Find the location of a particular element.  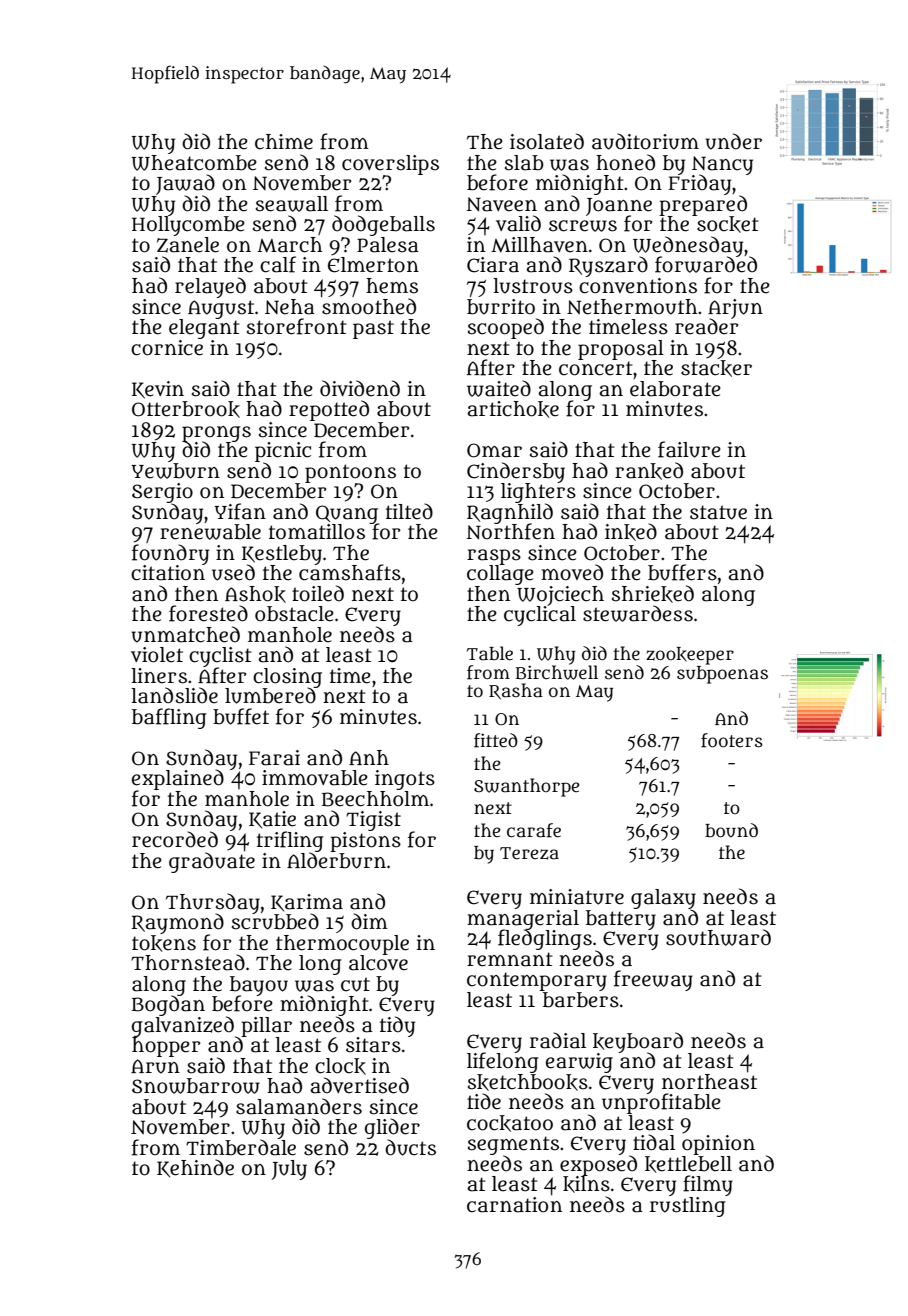

managerial is located at coordinates (523, 920).
